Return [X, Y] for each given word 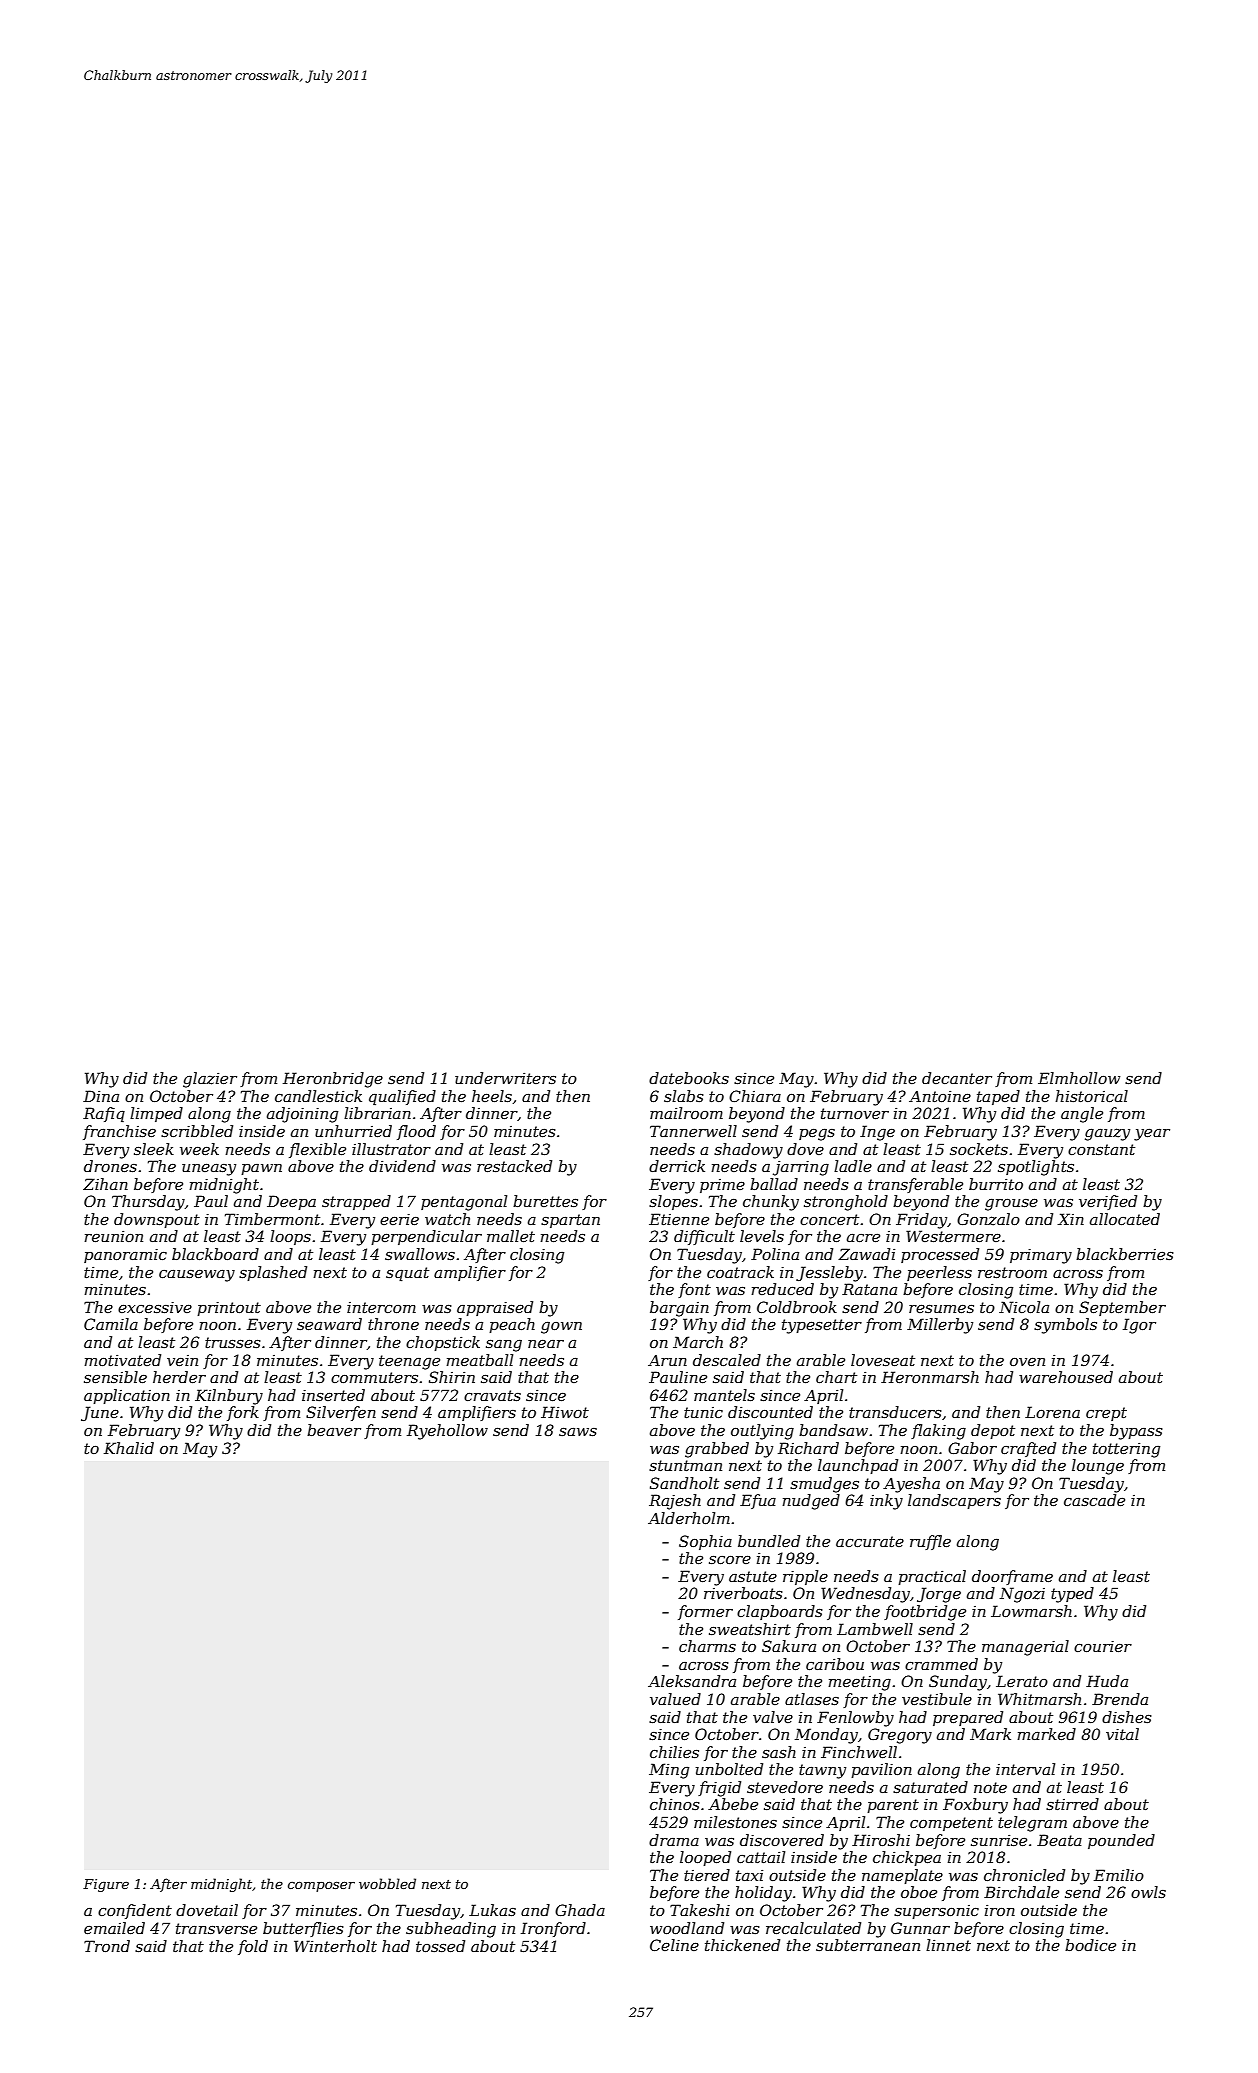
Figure [106, 1885]
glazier [210, 1080]
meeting [859, 1683]
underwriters [505, 1078]
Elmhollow [1079, 1078]
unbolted [729, 1769]
